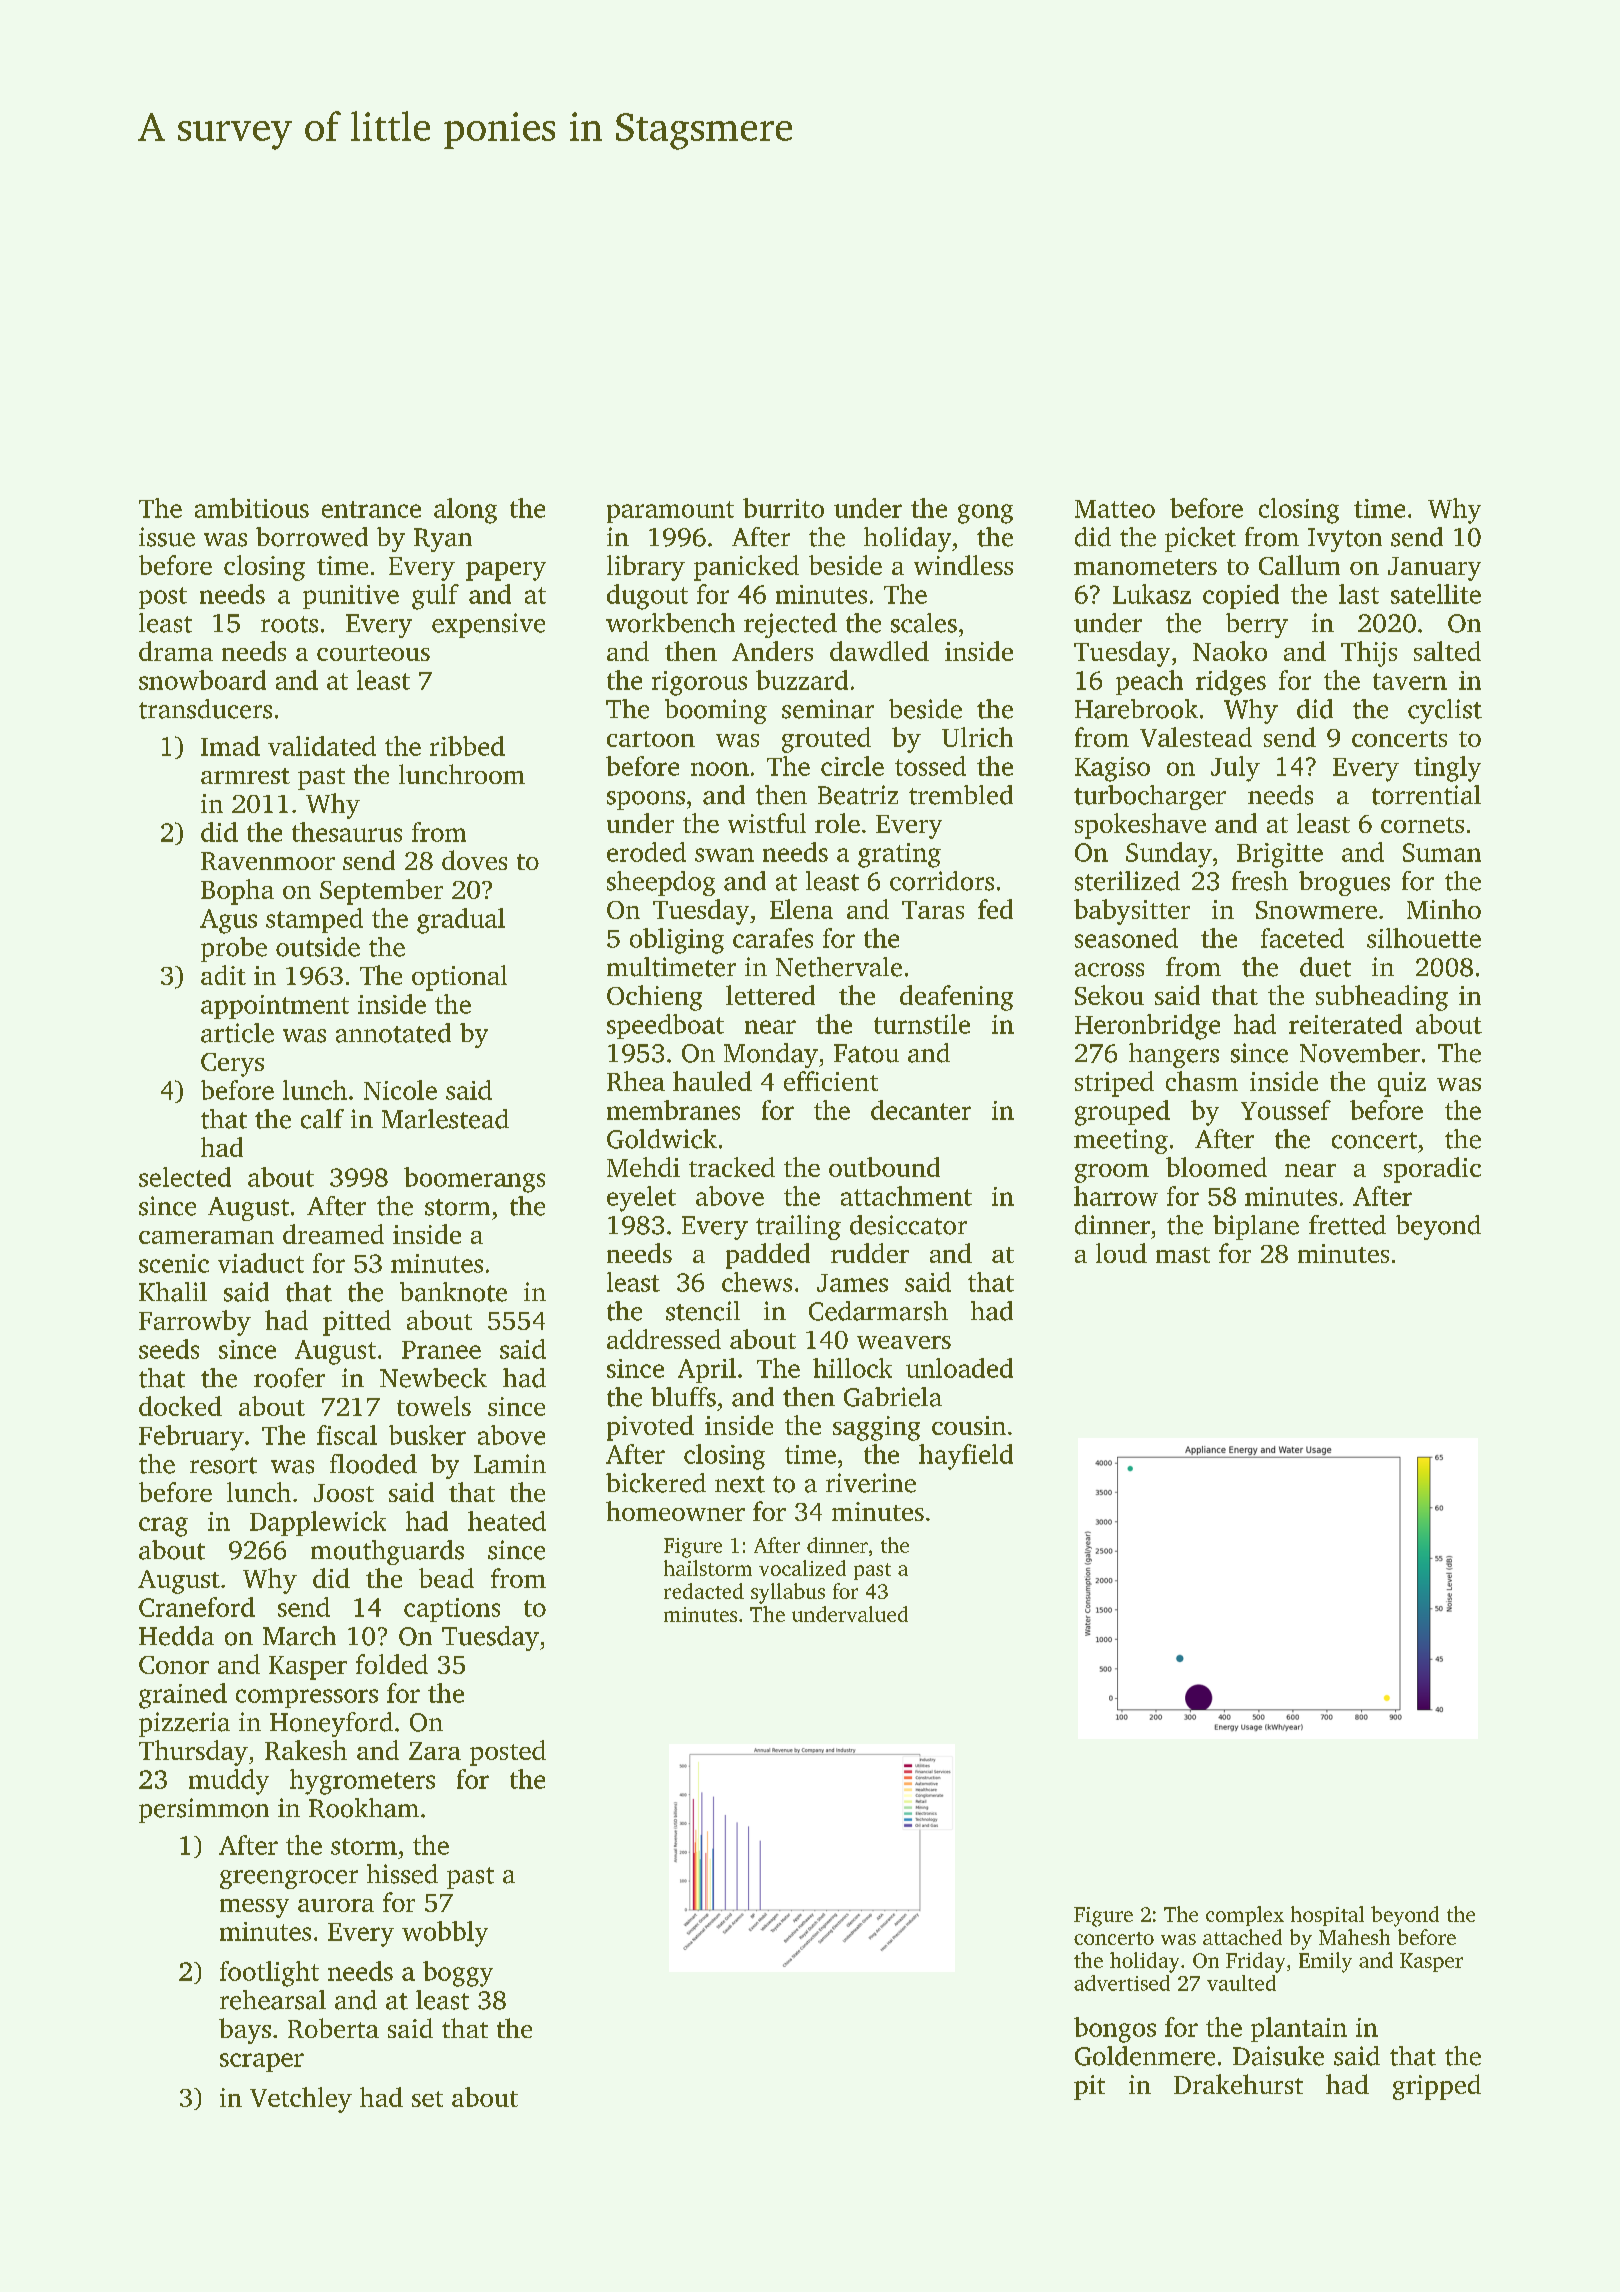 This page has width=1620, height=2292. What do you see at coordinates (269, 1974) in the page?
I see `footlight` at bounding box center [269, 1974].
